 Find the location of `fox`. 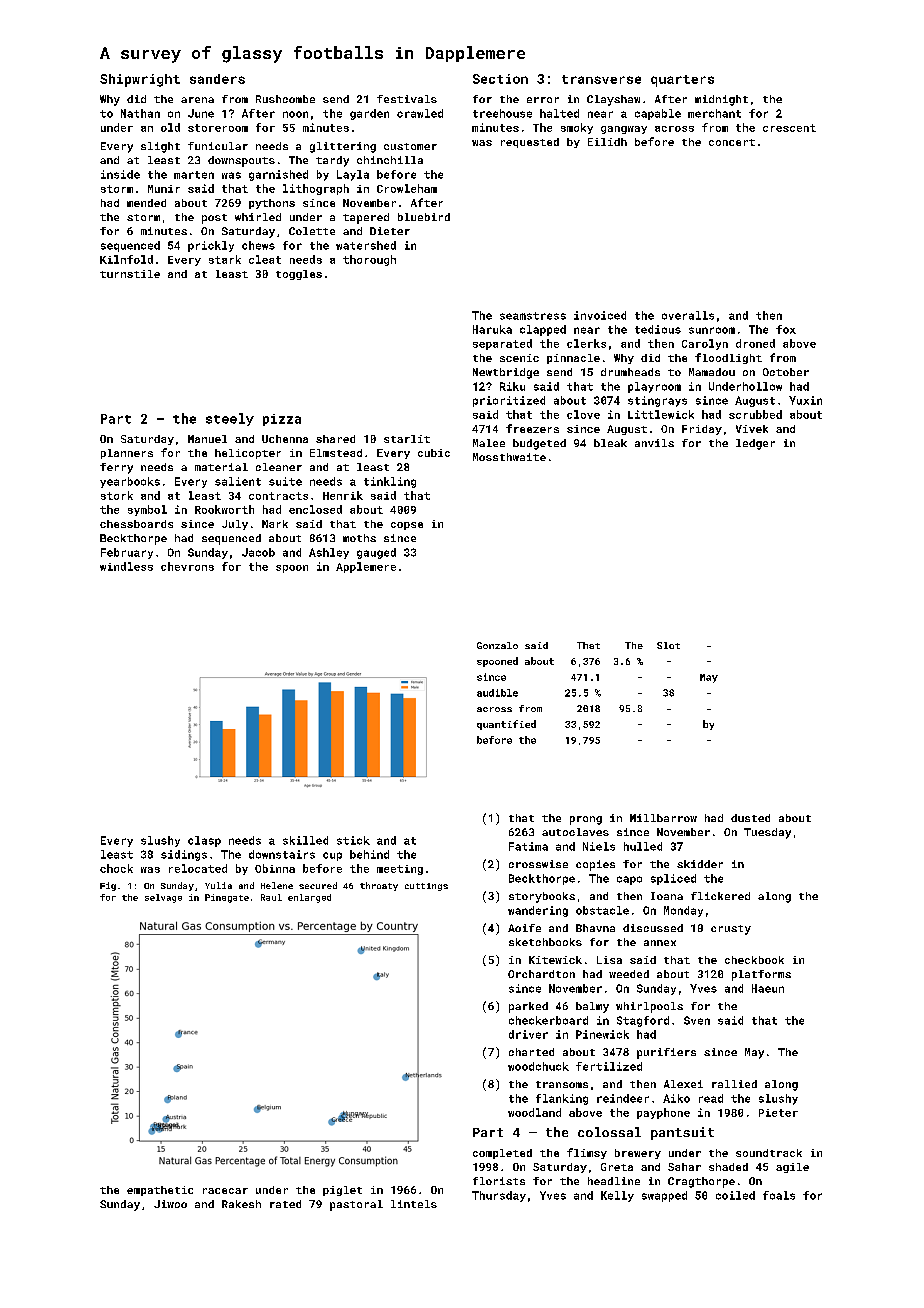

fox is located at coordinates (786, 329).
